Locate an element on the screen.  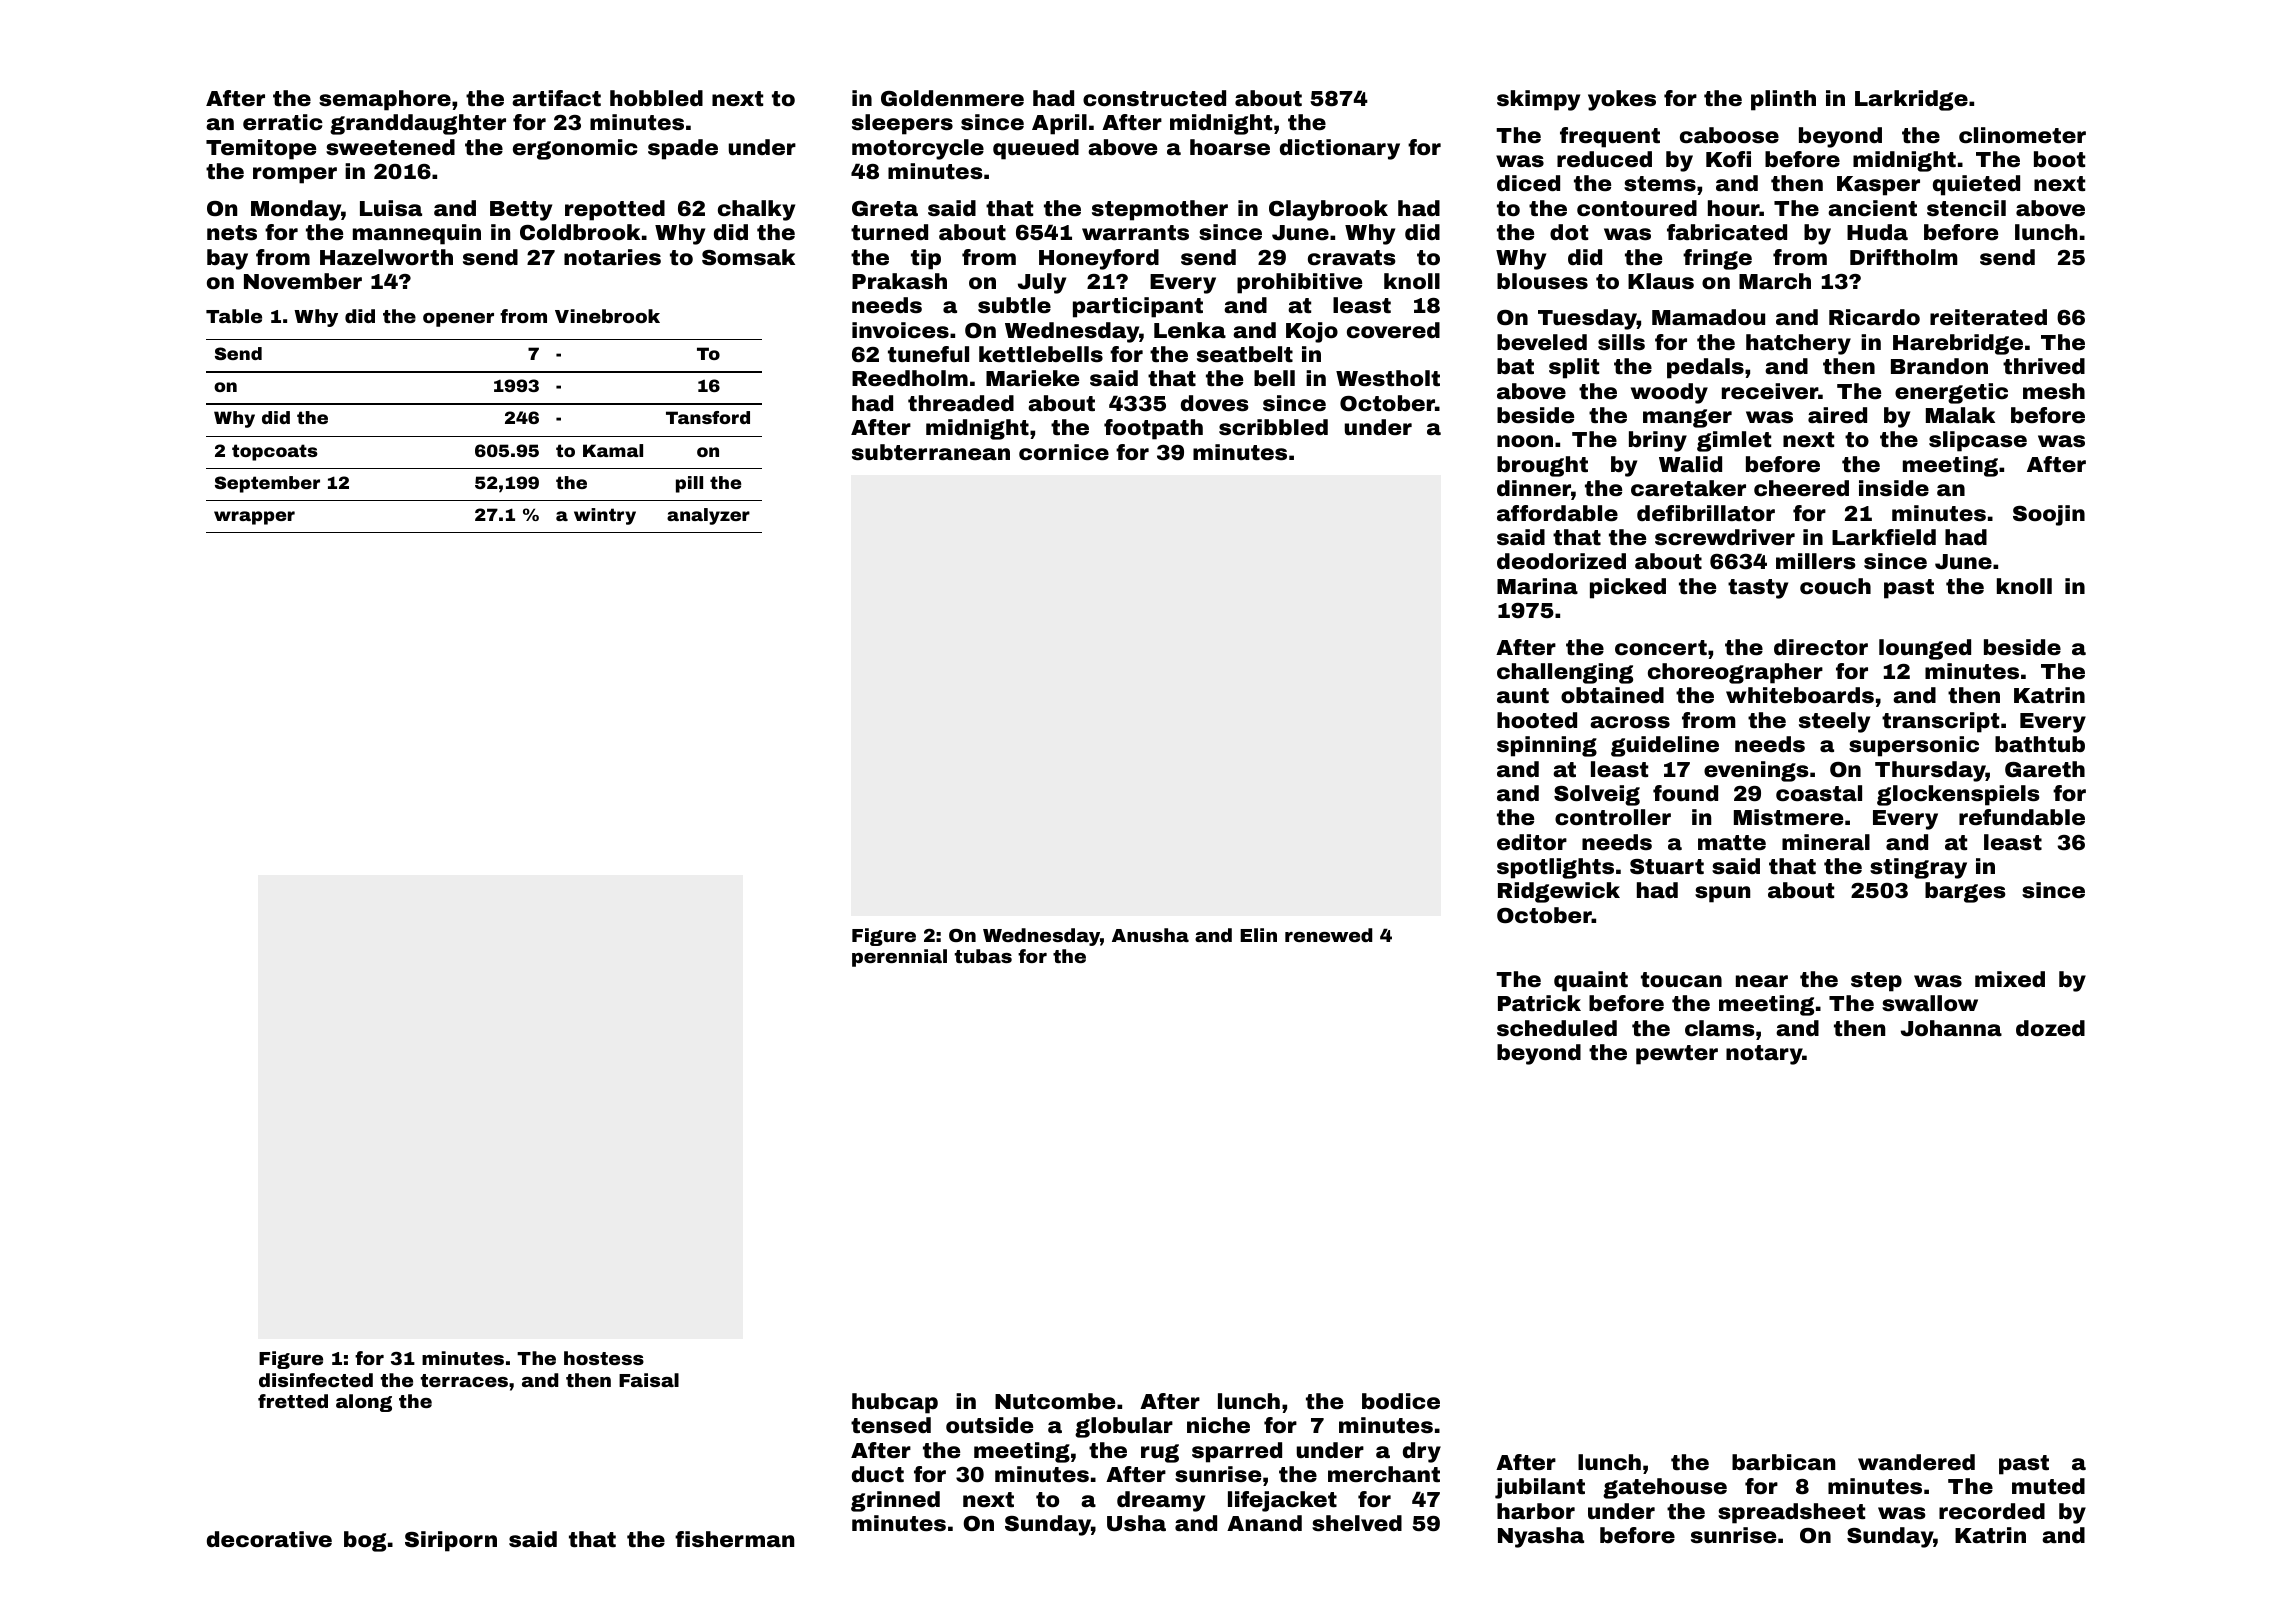
hostess is located at coordinates (604, 1358).
